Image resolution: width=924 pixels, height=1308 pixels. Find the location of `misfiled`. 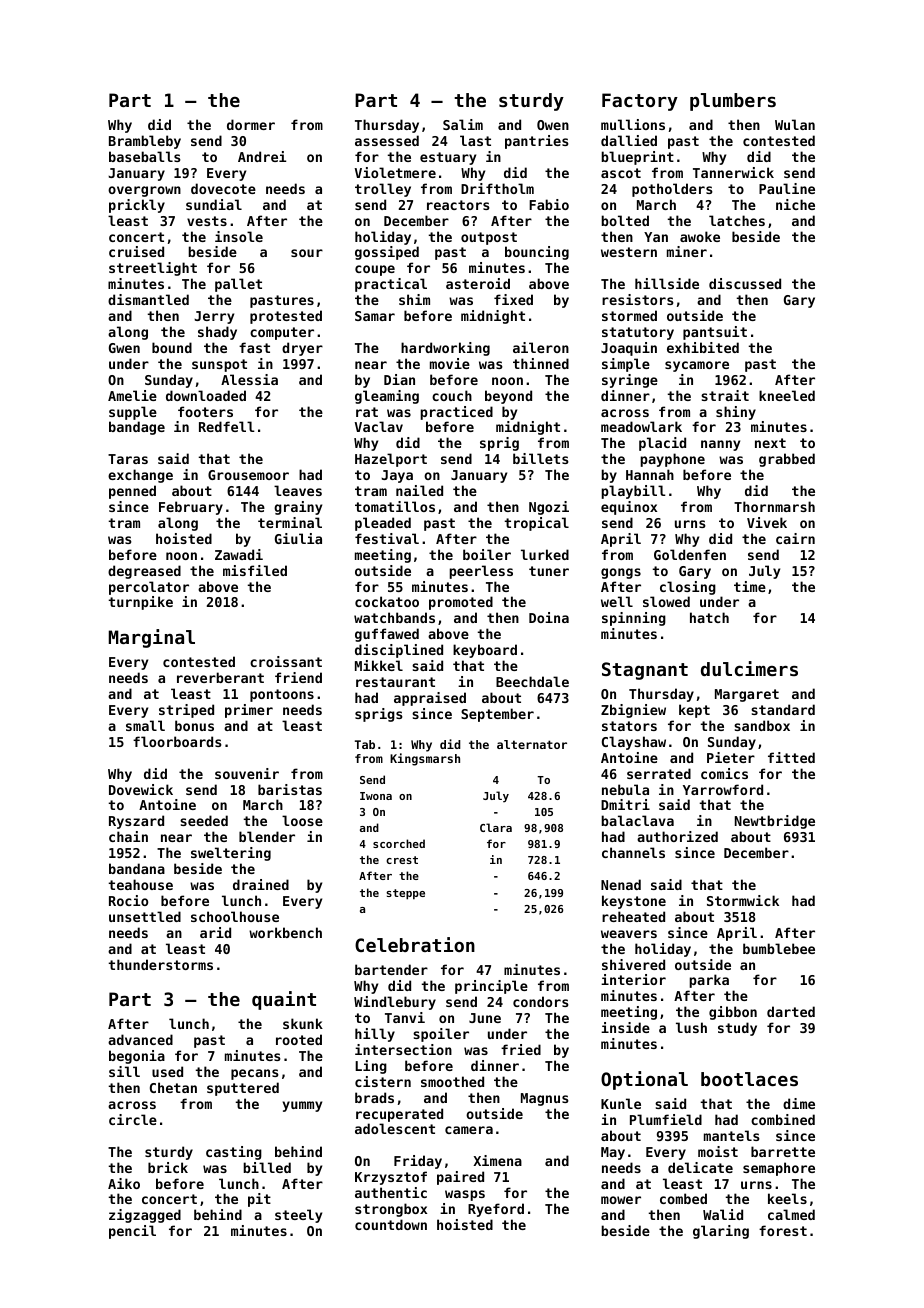

misfiled is located at coordinates (255, 570).
